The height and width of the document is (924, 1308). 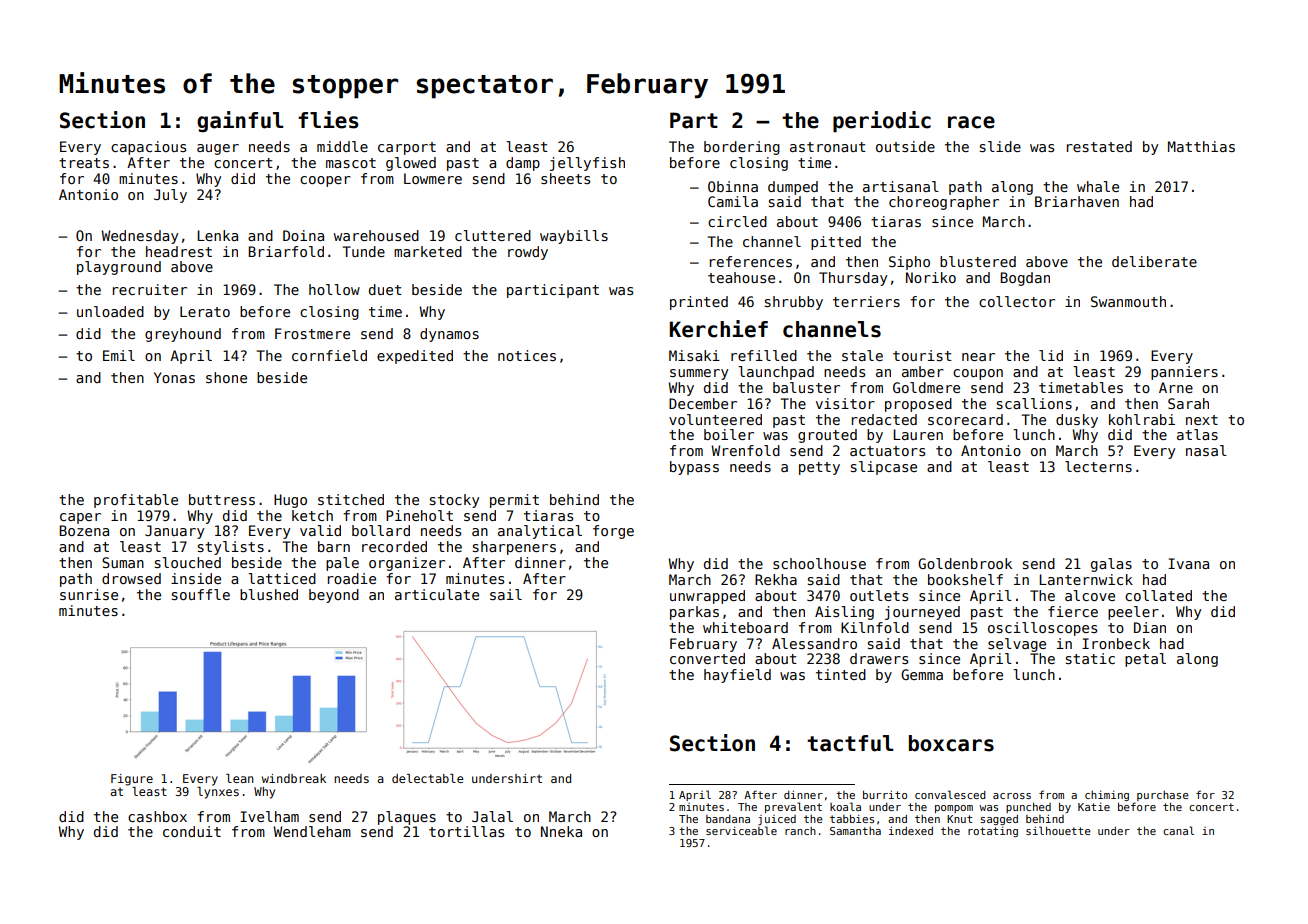 What do you see at coordinates (240, 121) in the document?
I see `gainful` at bounding box center [240, 121].
